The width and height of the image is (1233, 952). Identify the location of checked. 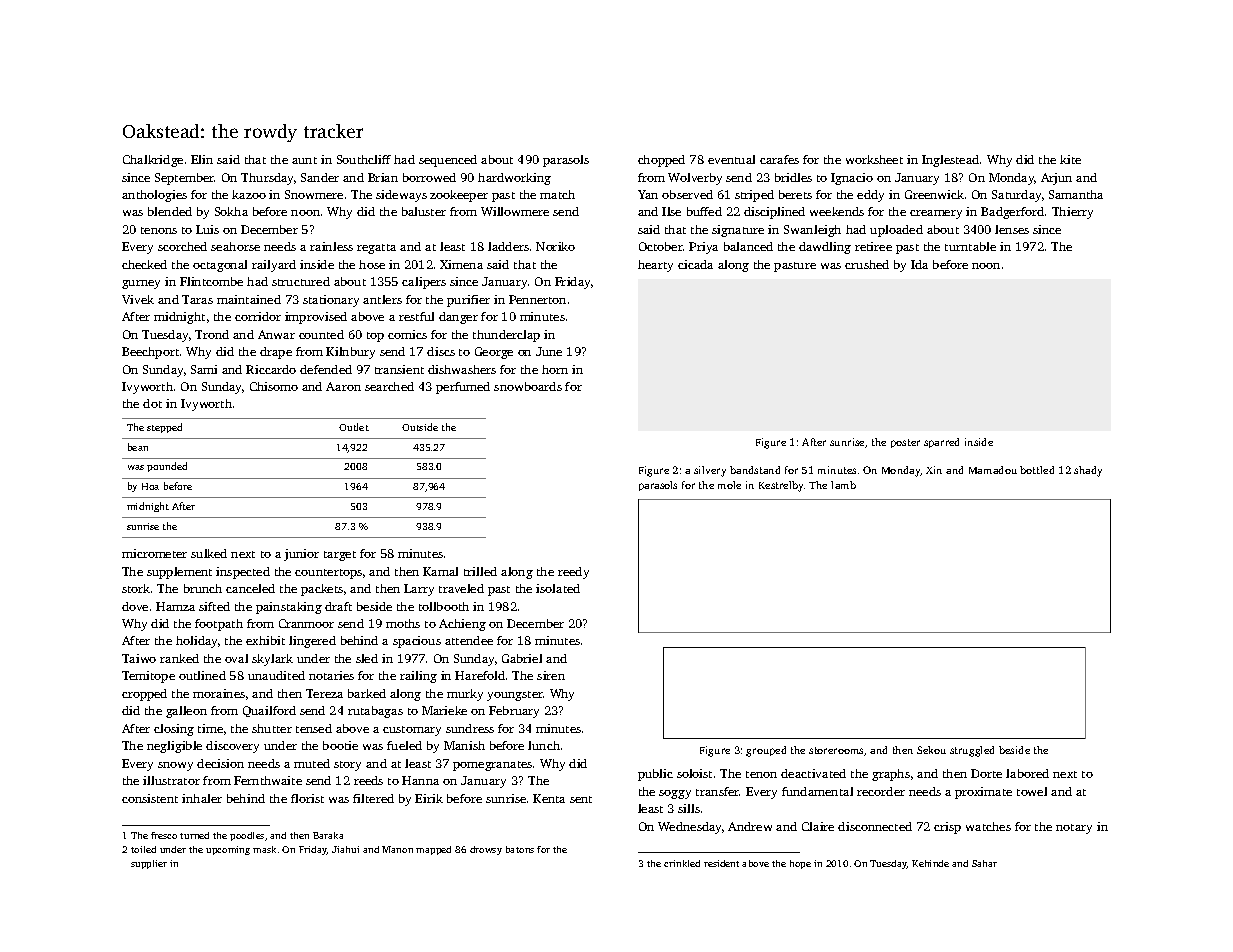
(144, 264).
